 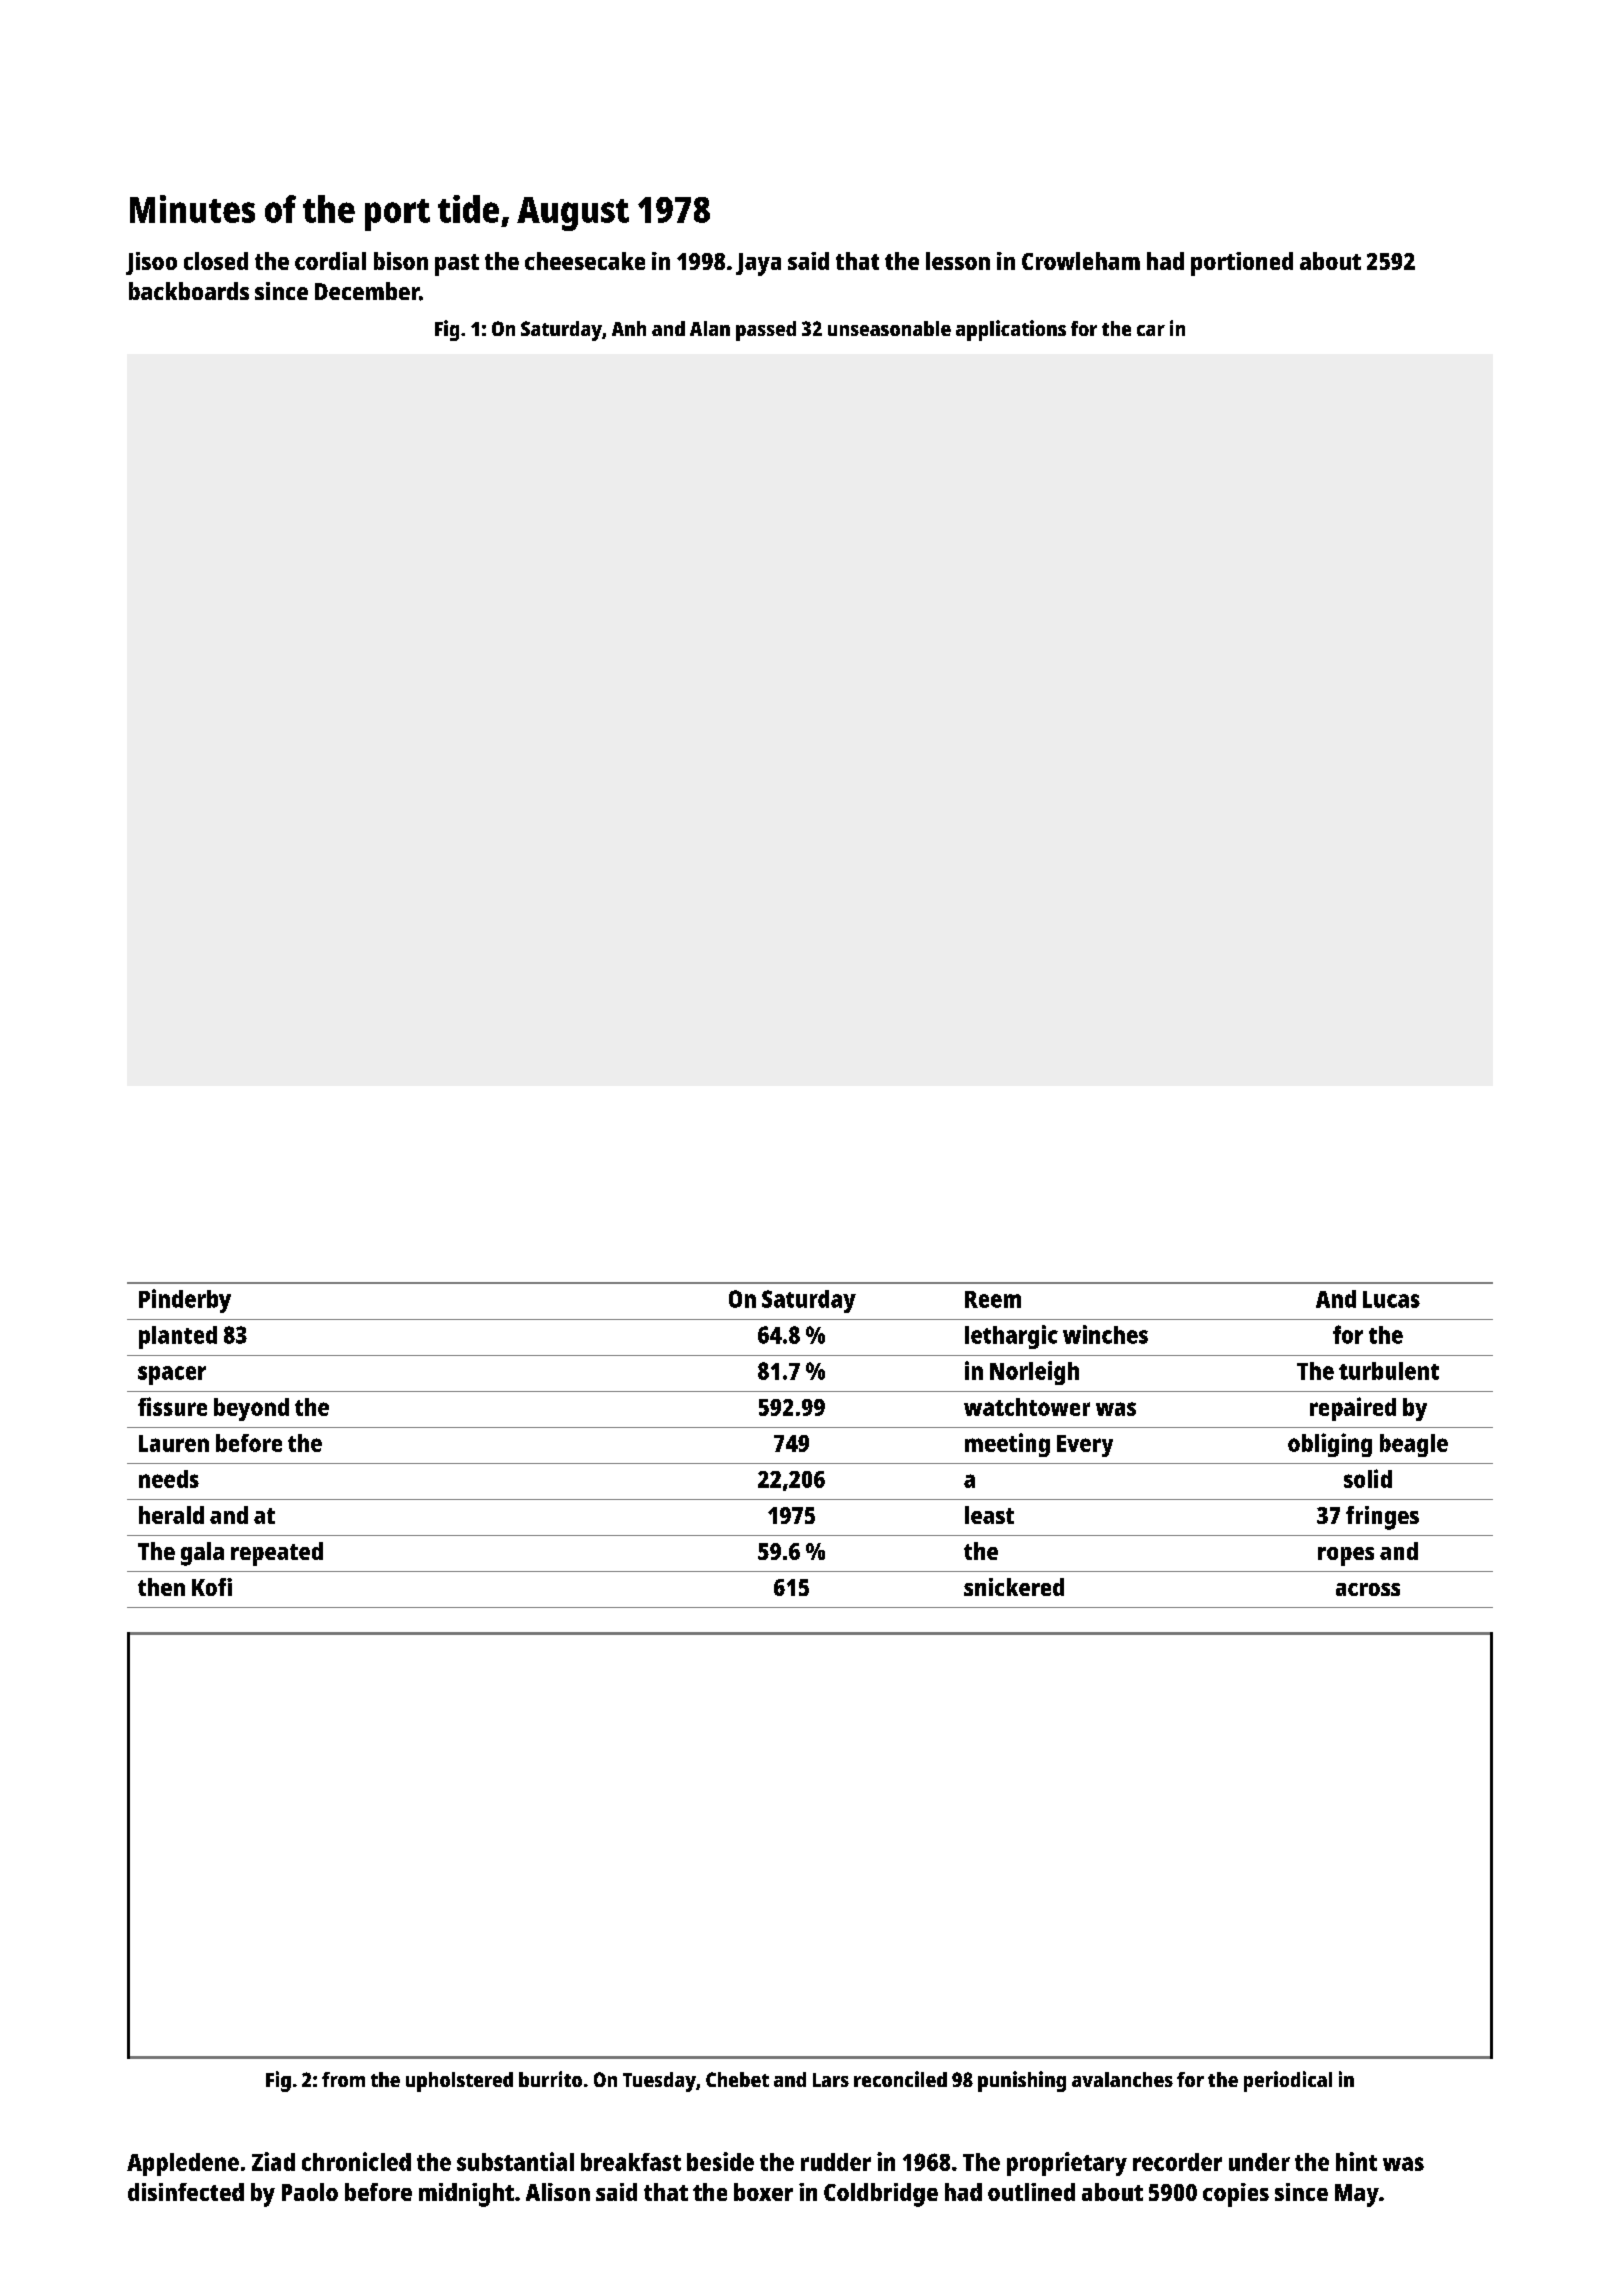 What do you see at coordinates (1014, 1587) in the screenshot?
I see `snickered` at bounding box center [1014, 1587].
